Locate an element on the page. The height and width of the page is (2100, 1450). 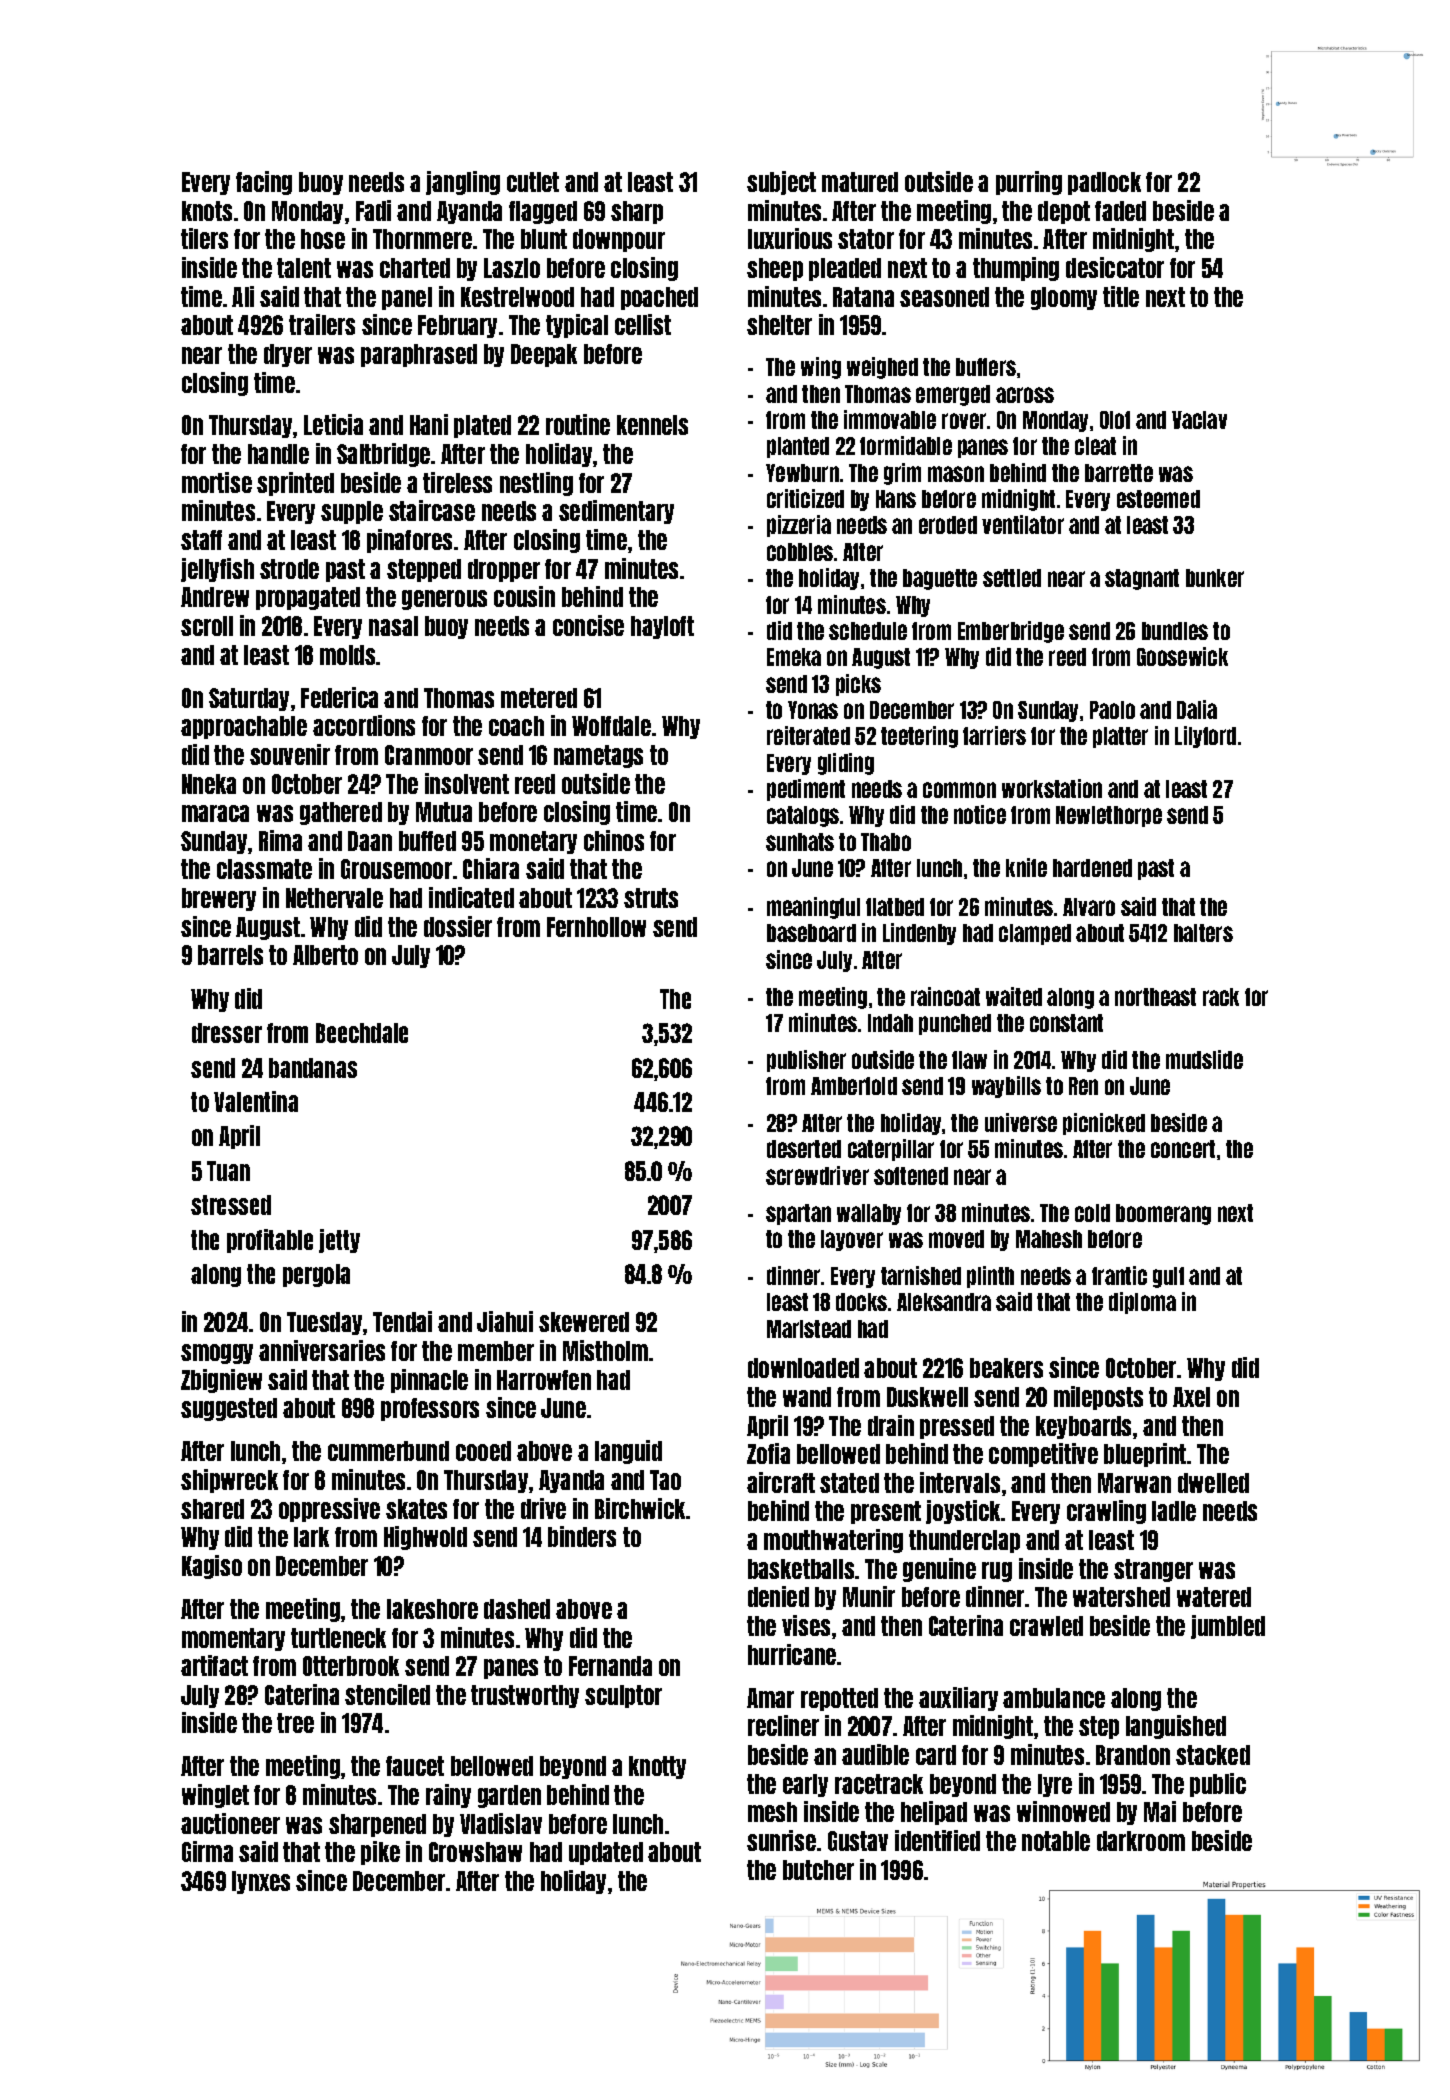
gloomy is located at coordinates (1064, 298).
